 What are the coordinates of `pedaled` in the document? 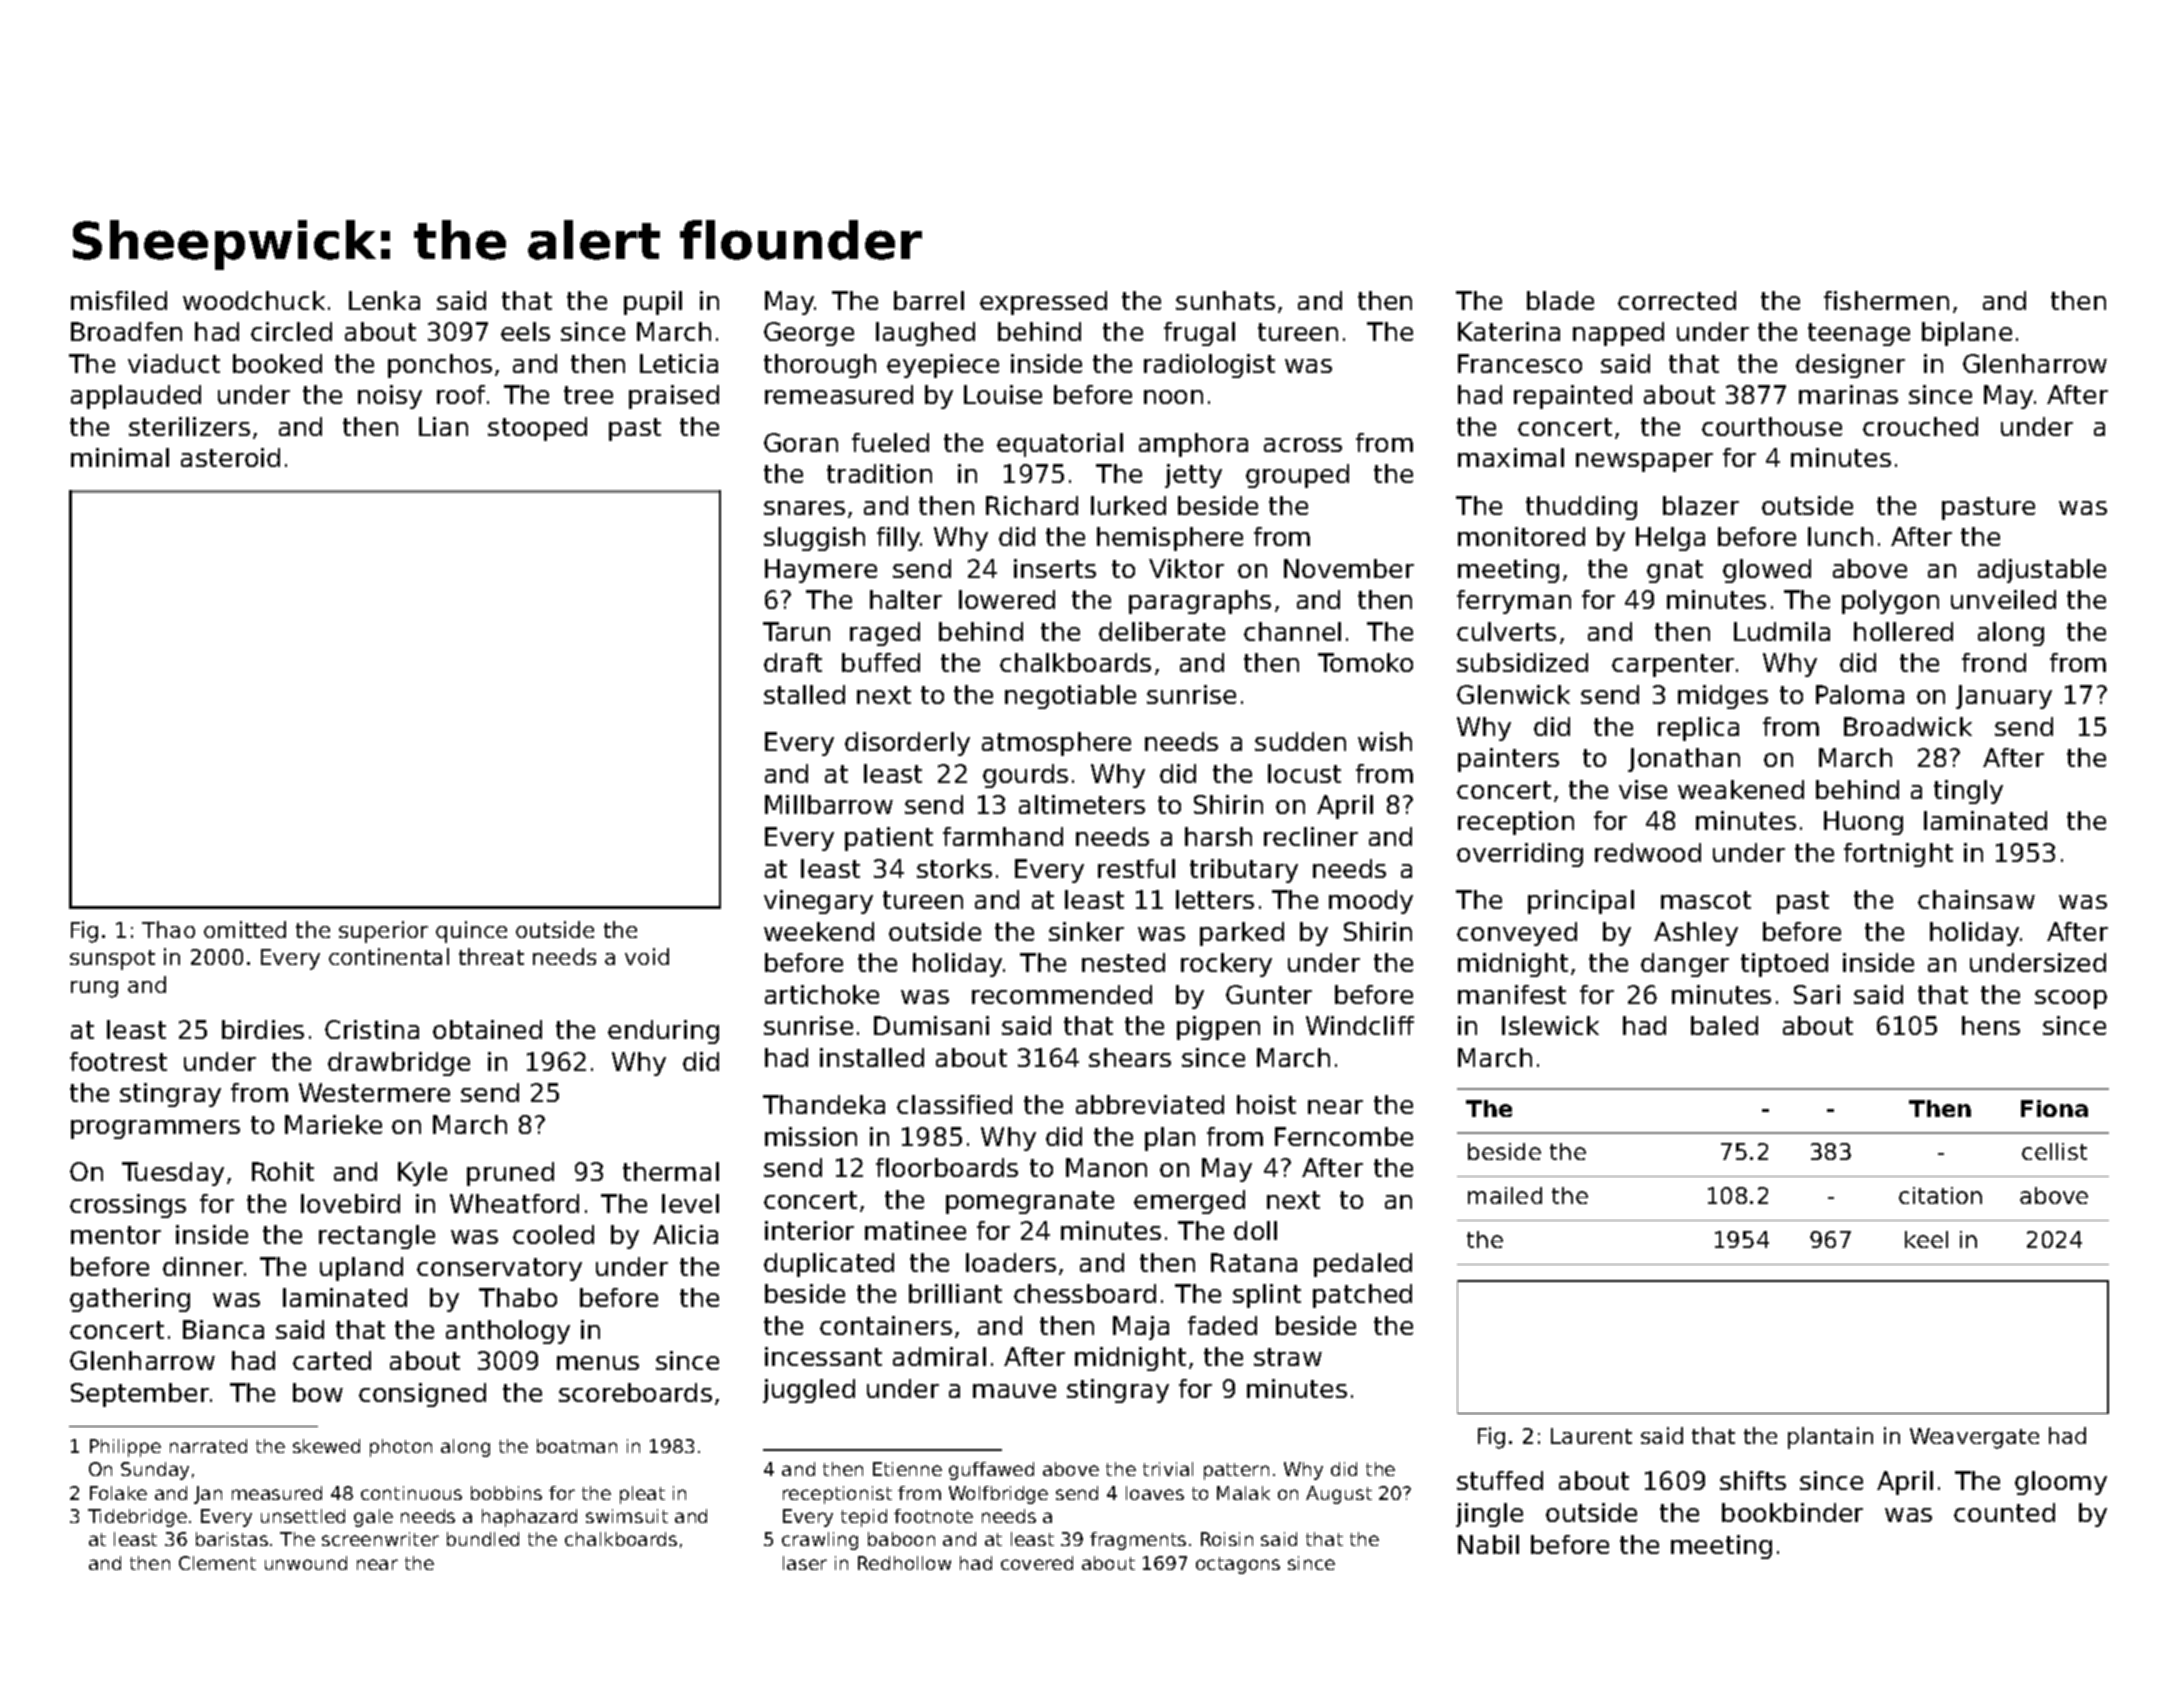 It's located at (1363, 1265).
